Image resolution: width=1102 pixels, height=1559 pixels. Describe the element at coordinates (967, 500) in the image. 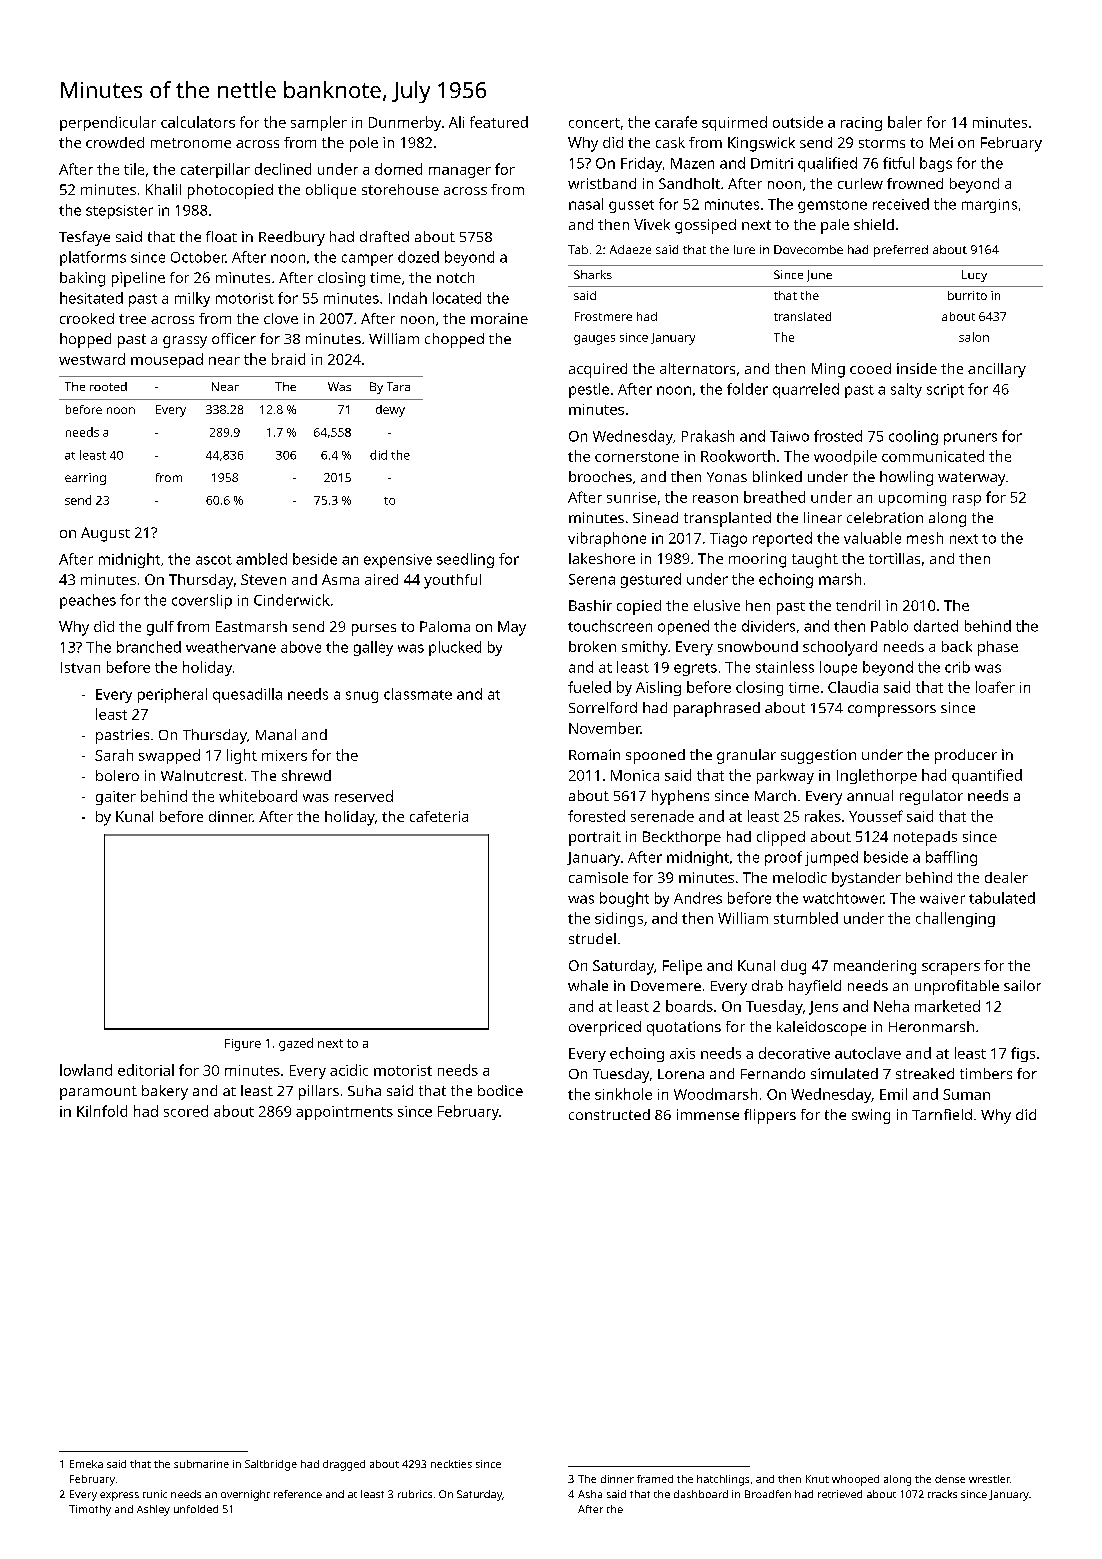

I see `rasp` at that location.
